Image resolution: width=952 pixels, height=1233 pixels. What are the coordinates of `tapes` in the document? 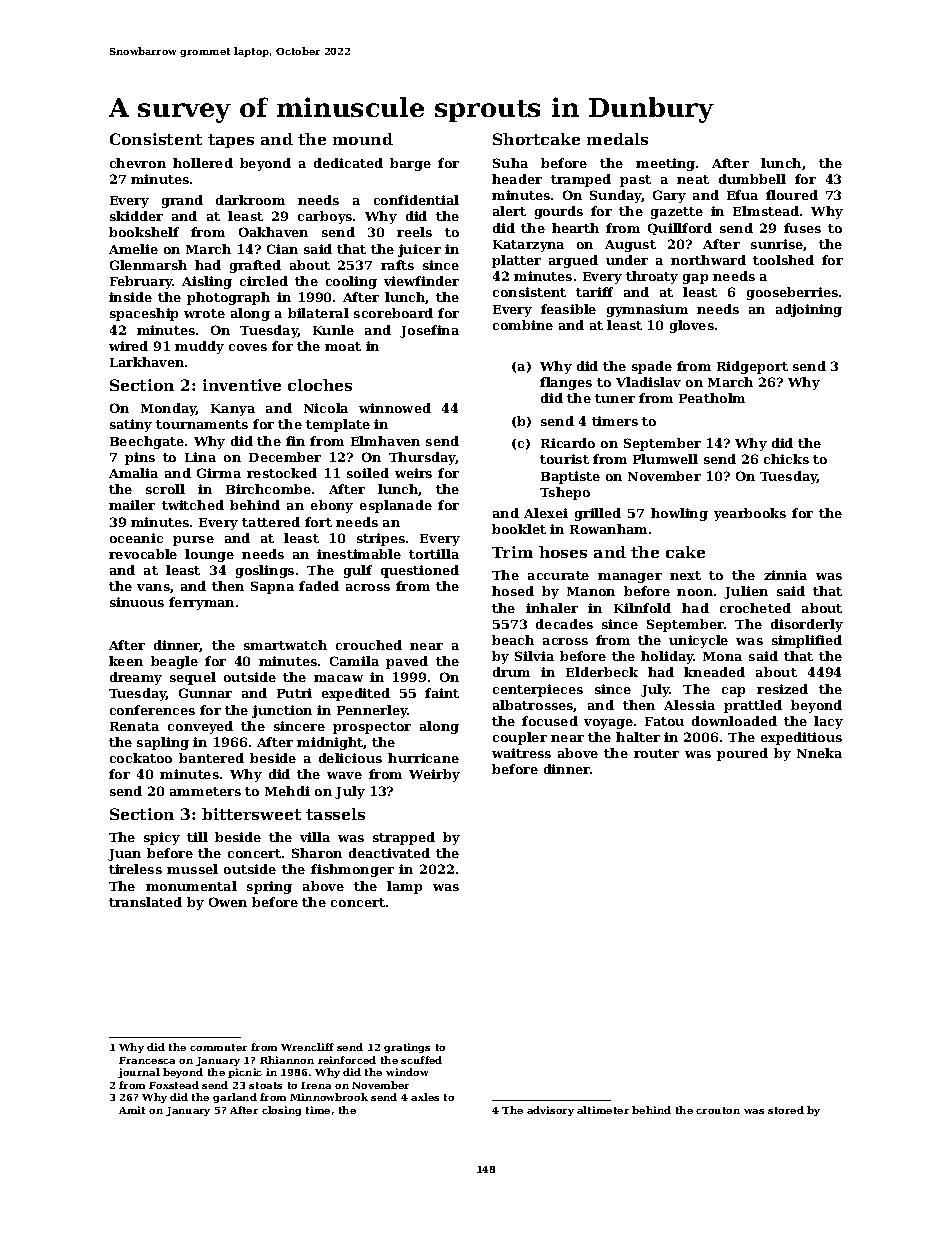 It's located at (231, 141).
